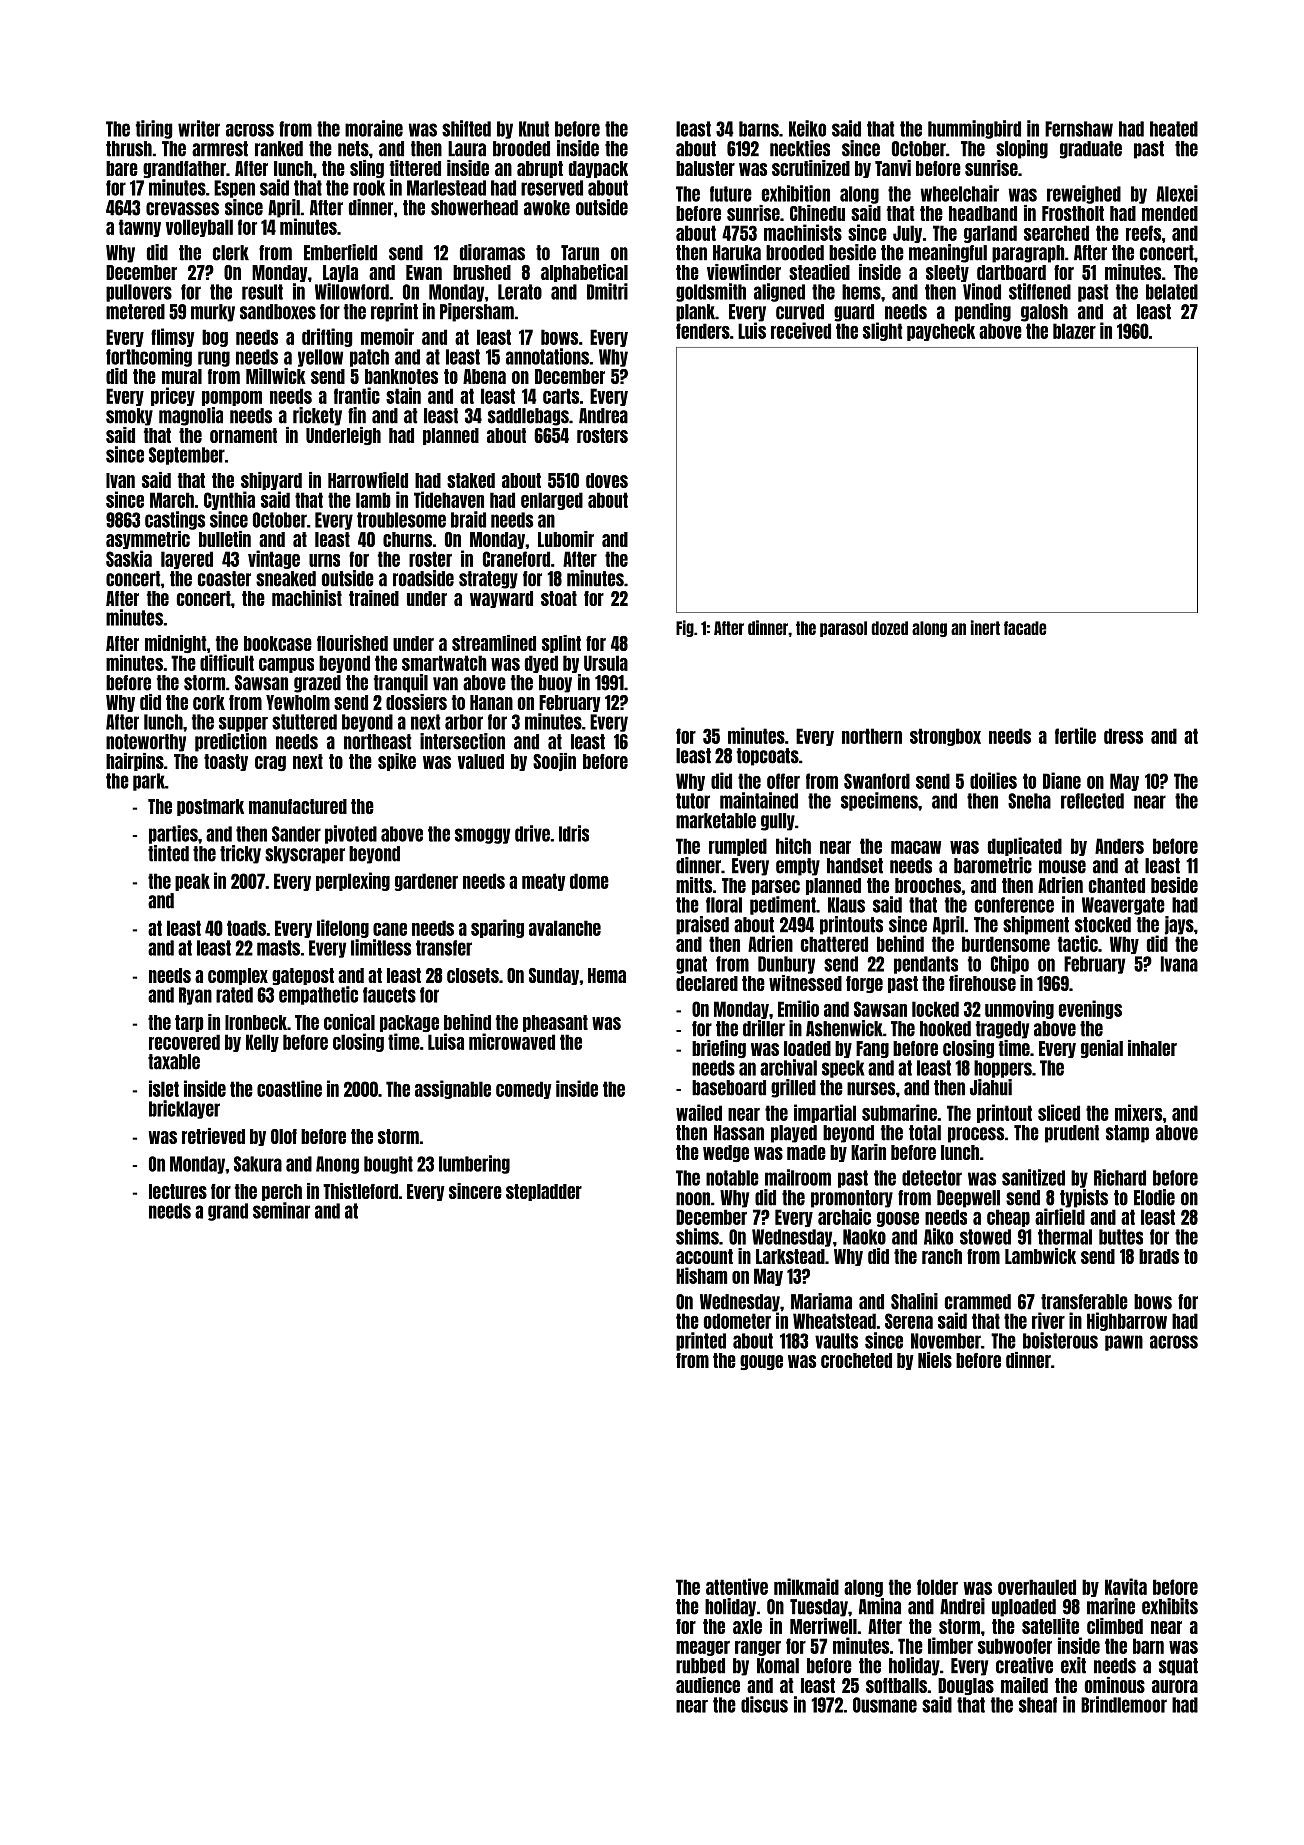 The image size is (1304, 1845). What do you see at coordinates (377, 742) in the image?
I see `northeast` at bounding box center [377, 742].
